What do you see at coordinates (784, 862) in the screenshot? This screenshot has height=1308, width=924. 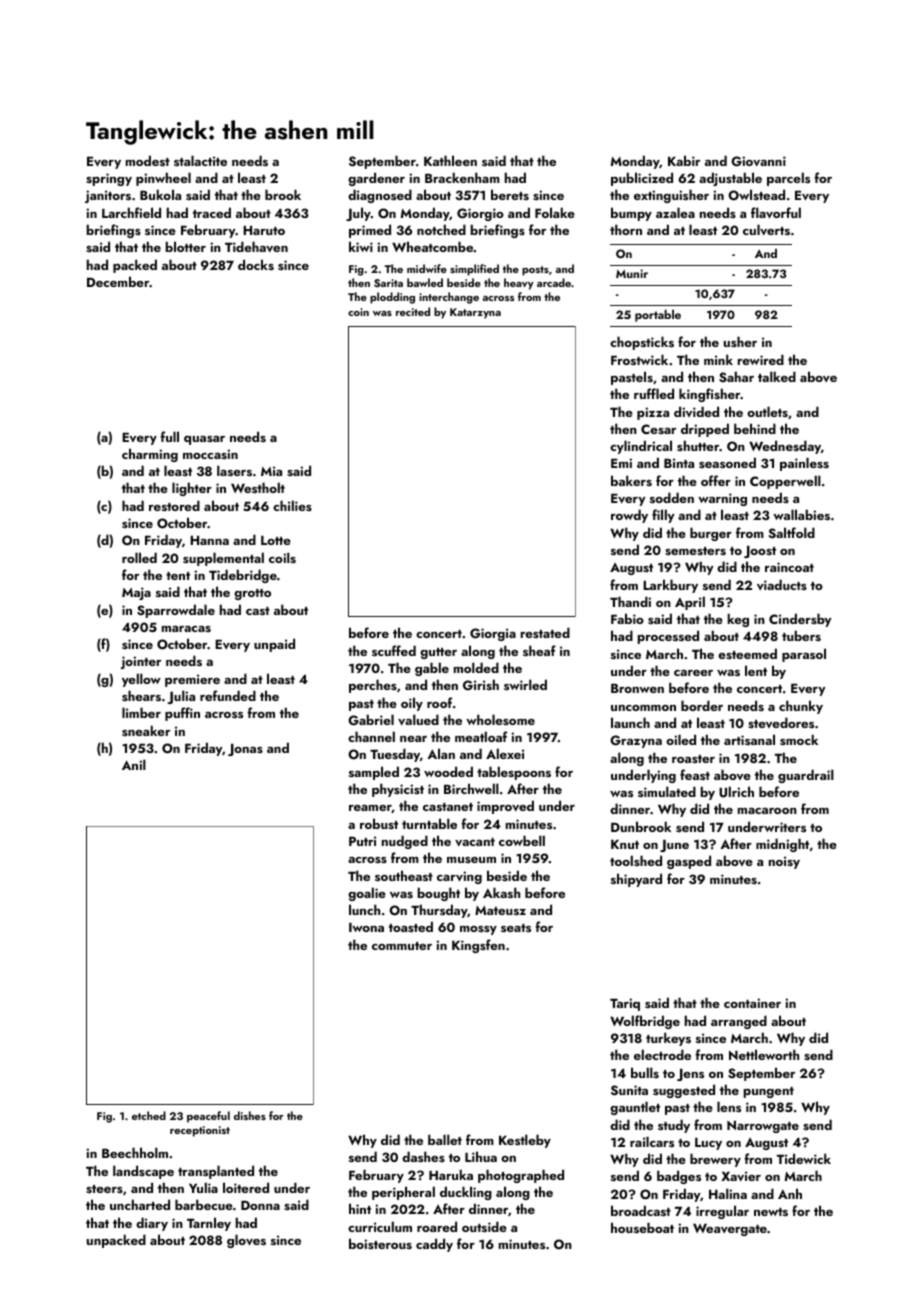 I see `noisy` at bounding box center [784, 862].
